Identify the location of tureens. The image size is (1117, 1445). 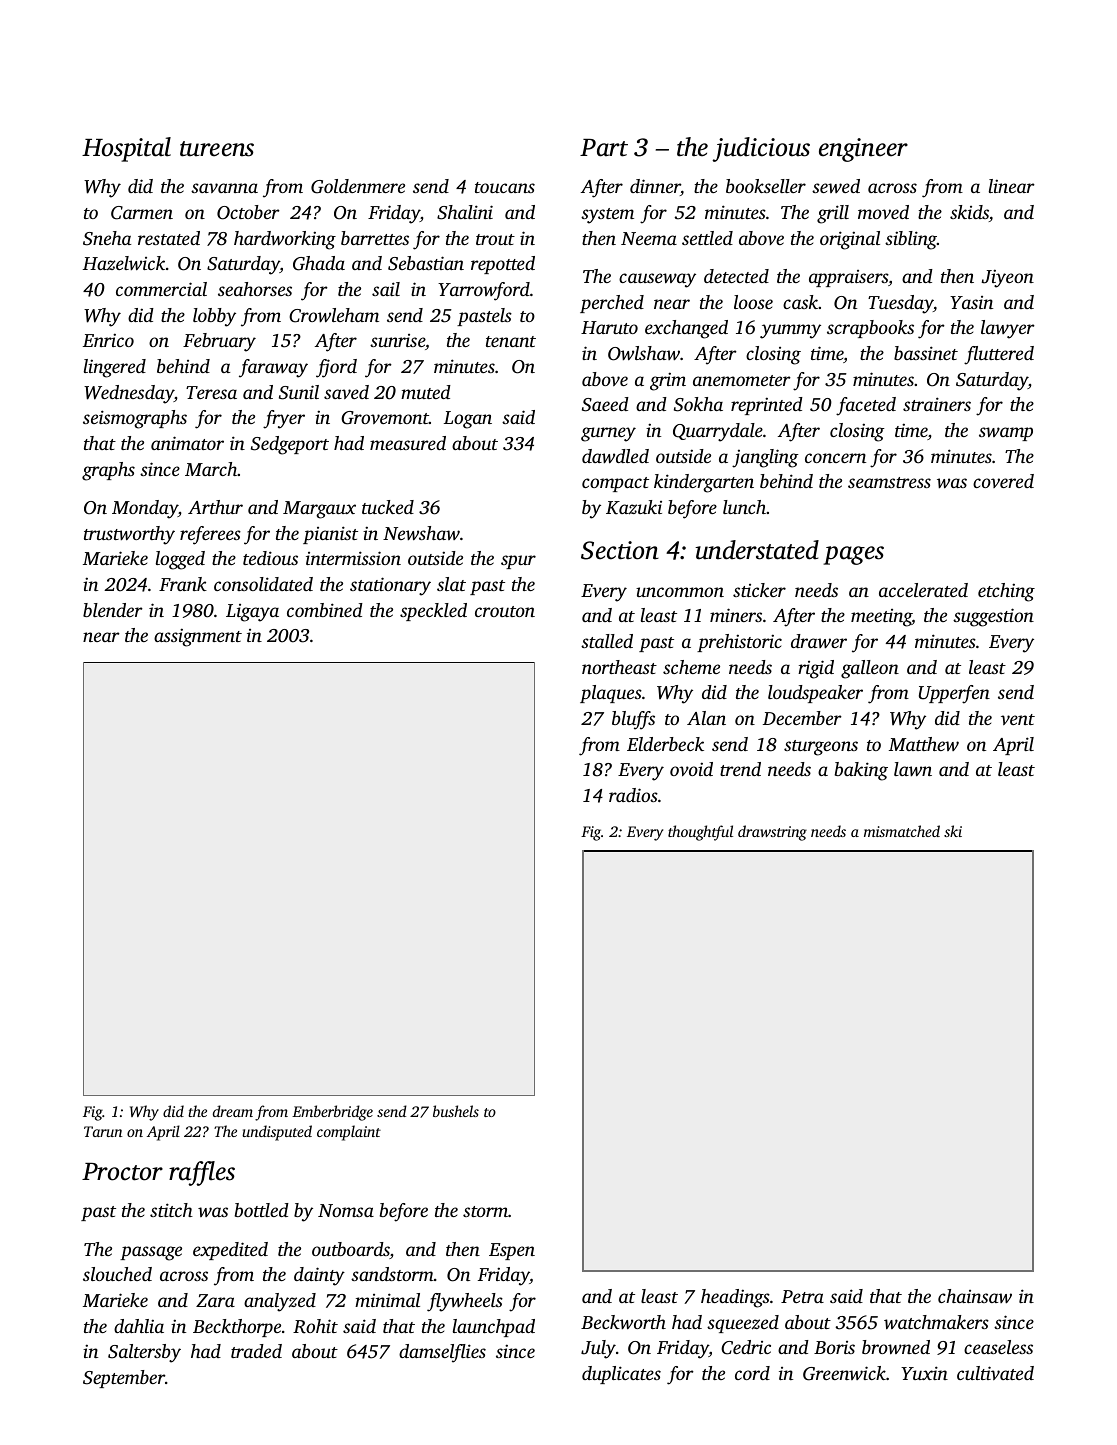
(217, 149).
